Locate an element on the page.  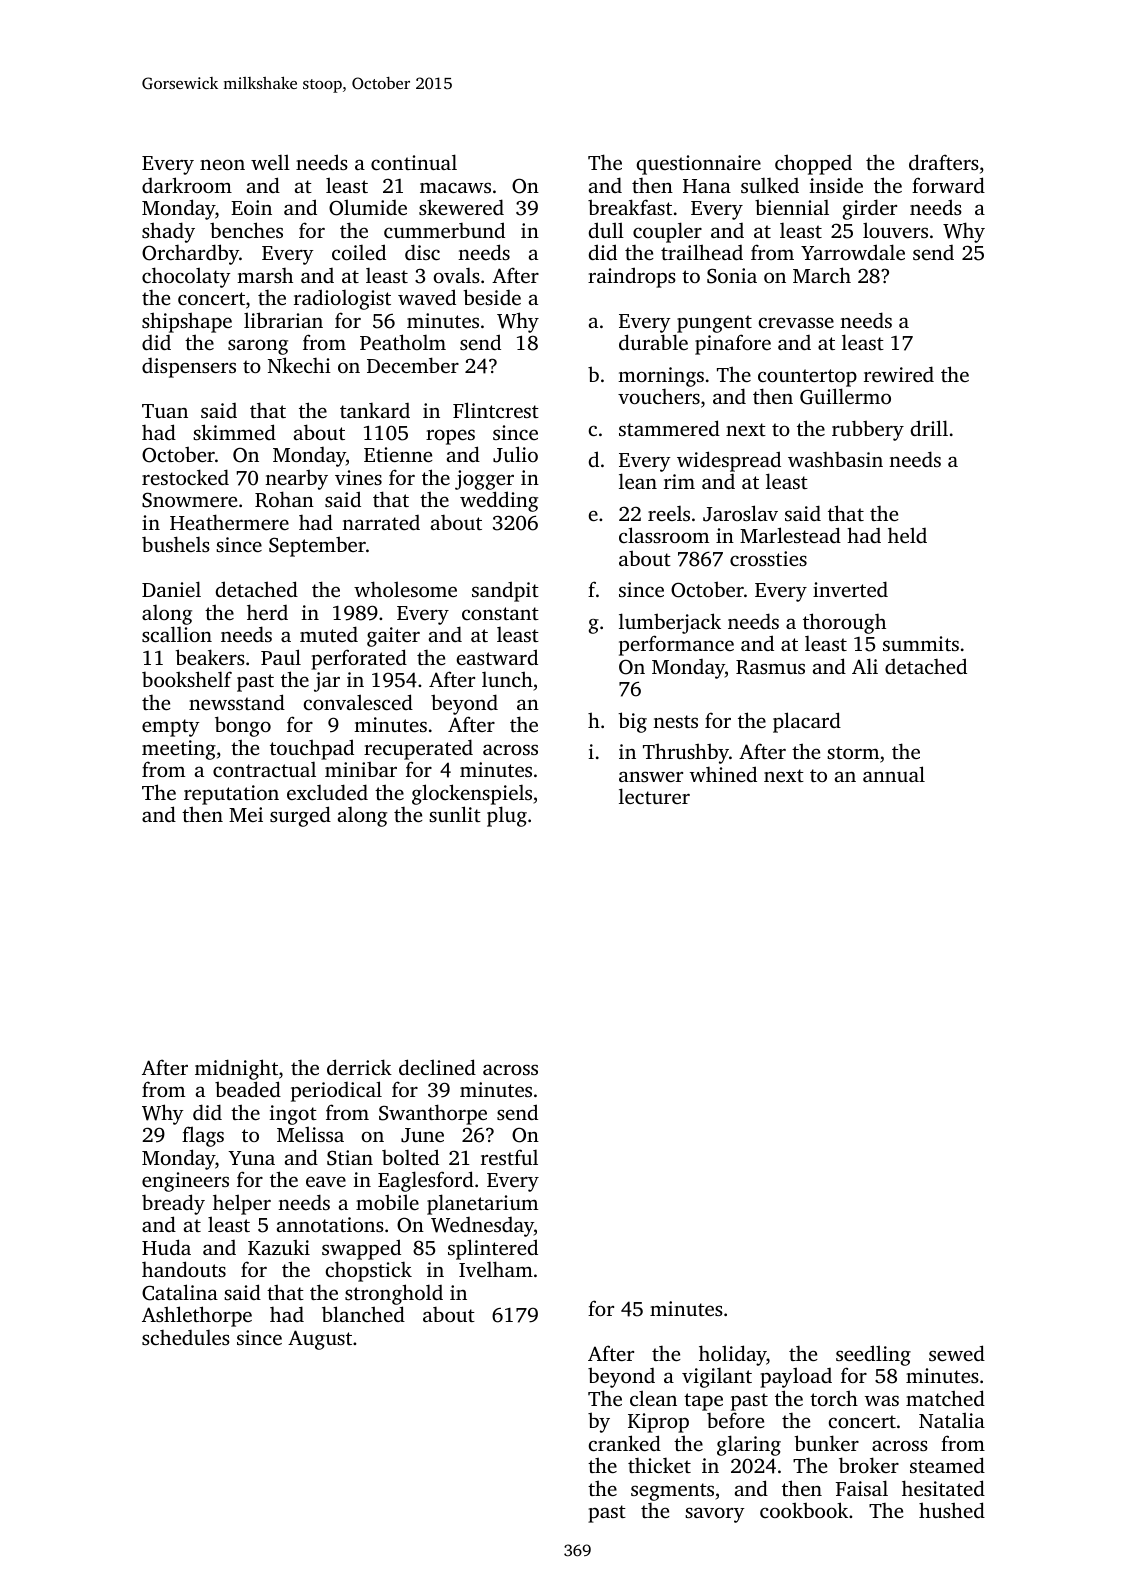
forward is located at coordinates (948, 185).
